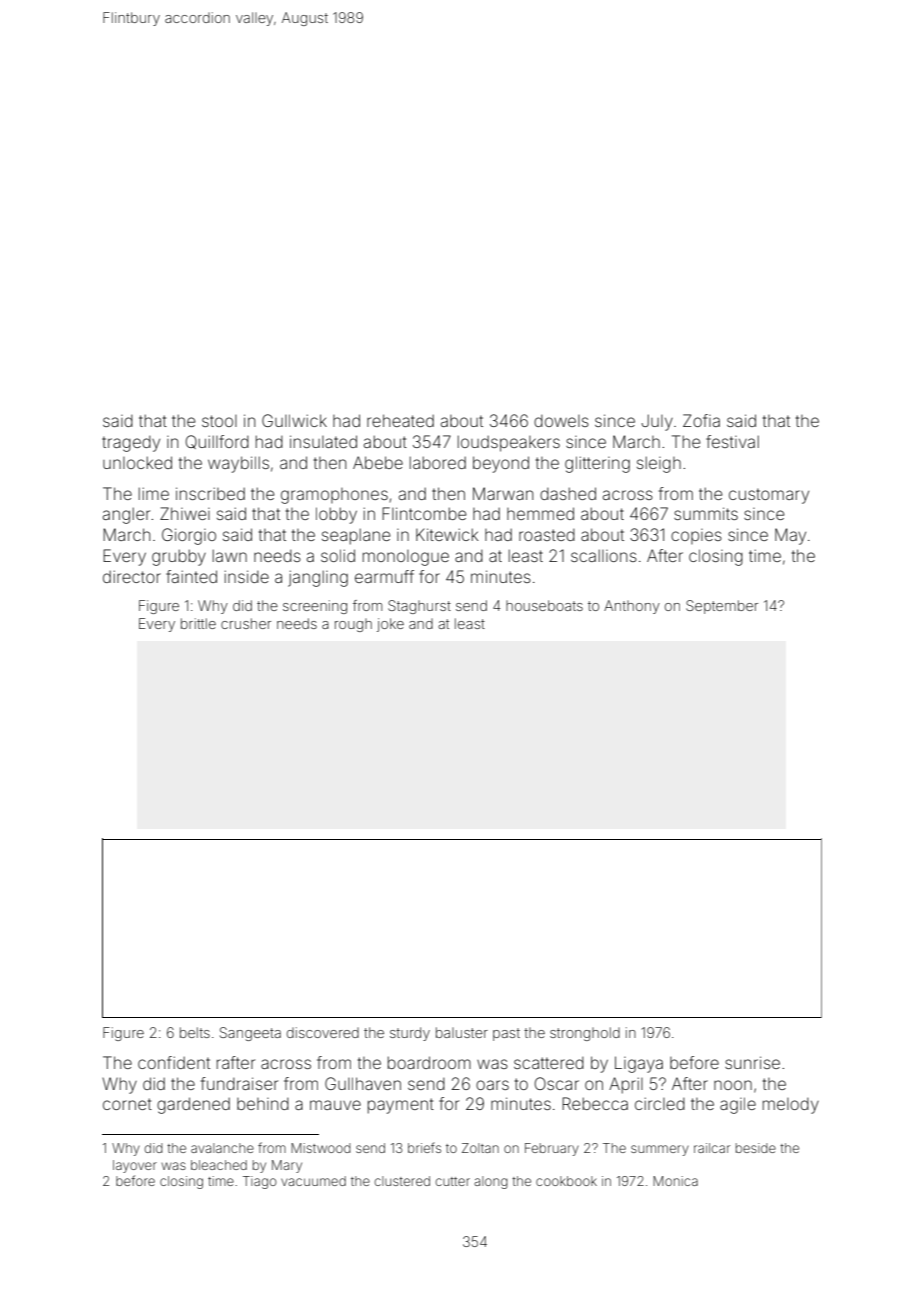 The image size is (924, 1308). I want to click on brittle, so click(198, 623).
